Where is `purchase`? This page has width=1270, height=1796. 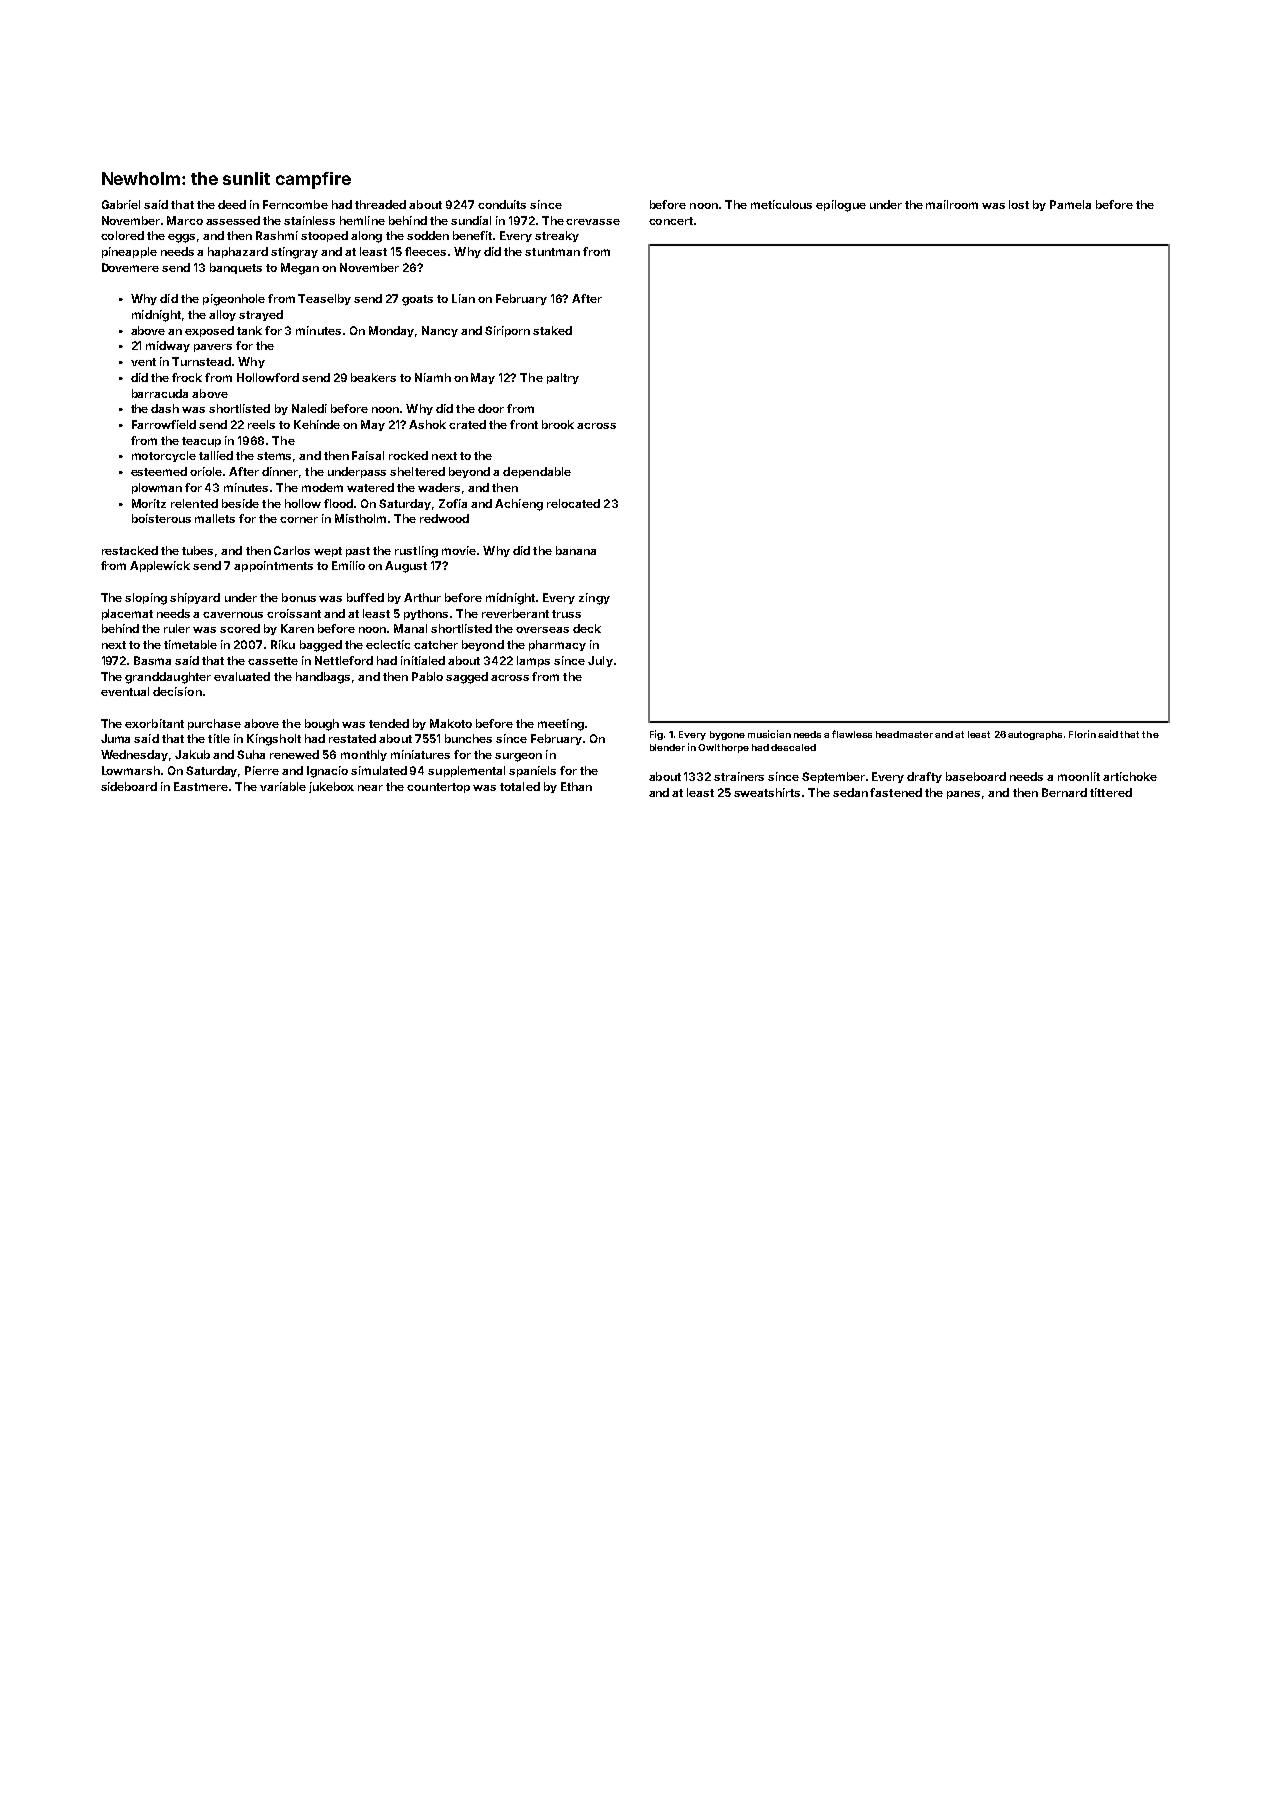
purchase is located at coordinates (214, 724).
